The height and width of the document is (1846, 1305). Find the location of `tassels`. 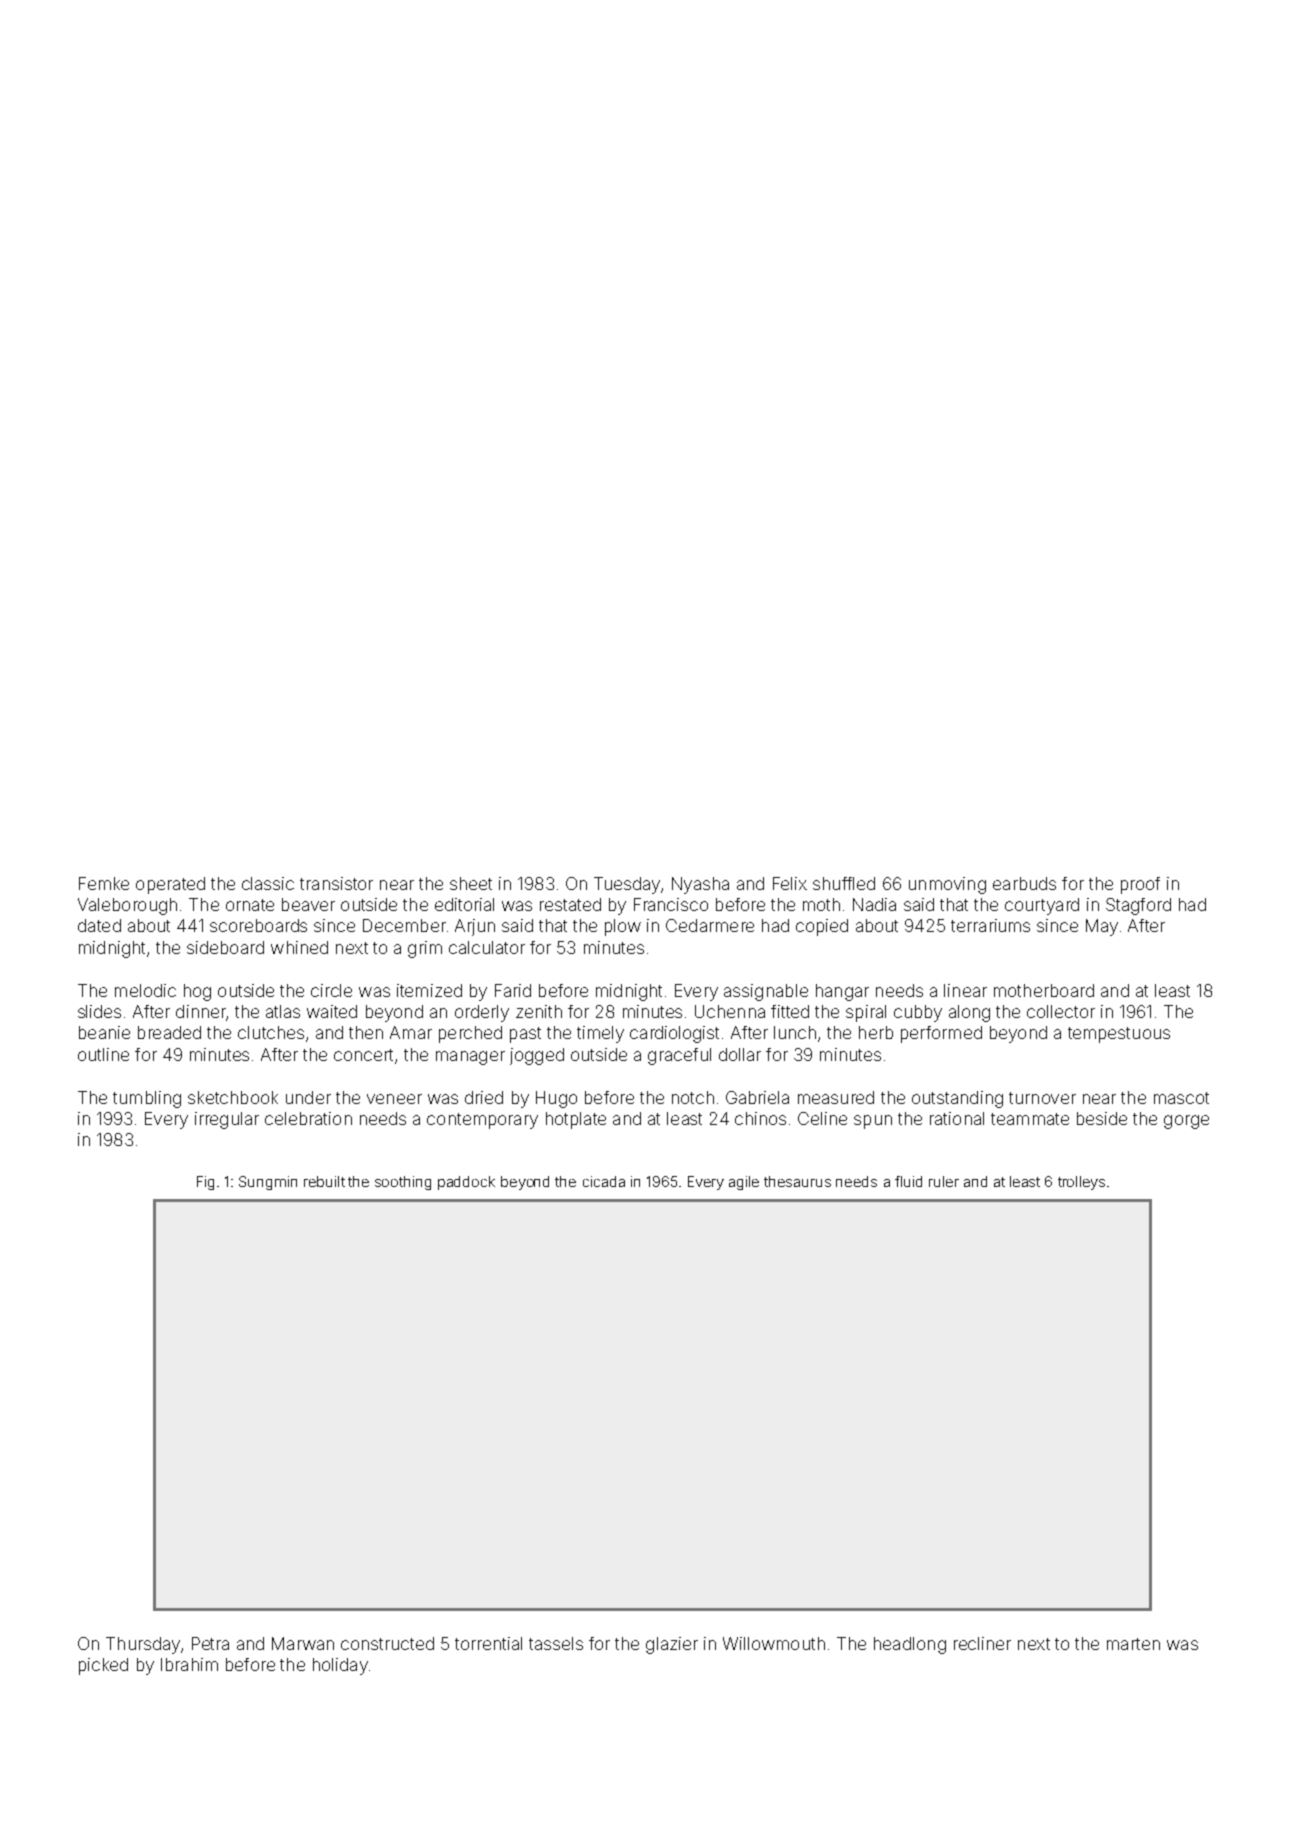

tassels is located at coordinates (556, 1643).
